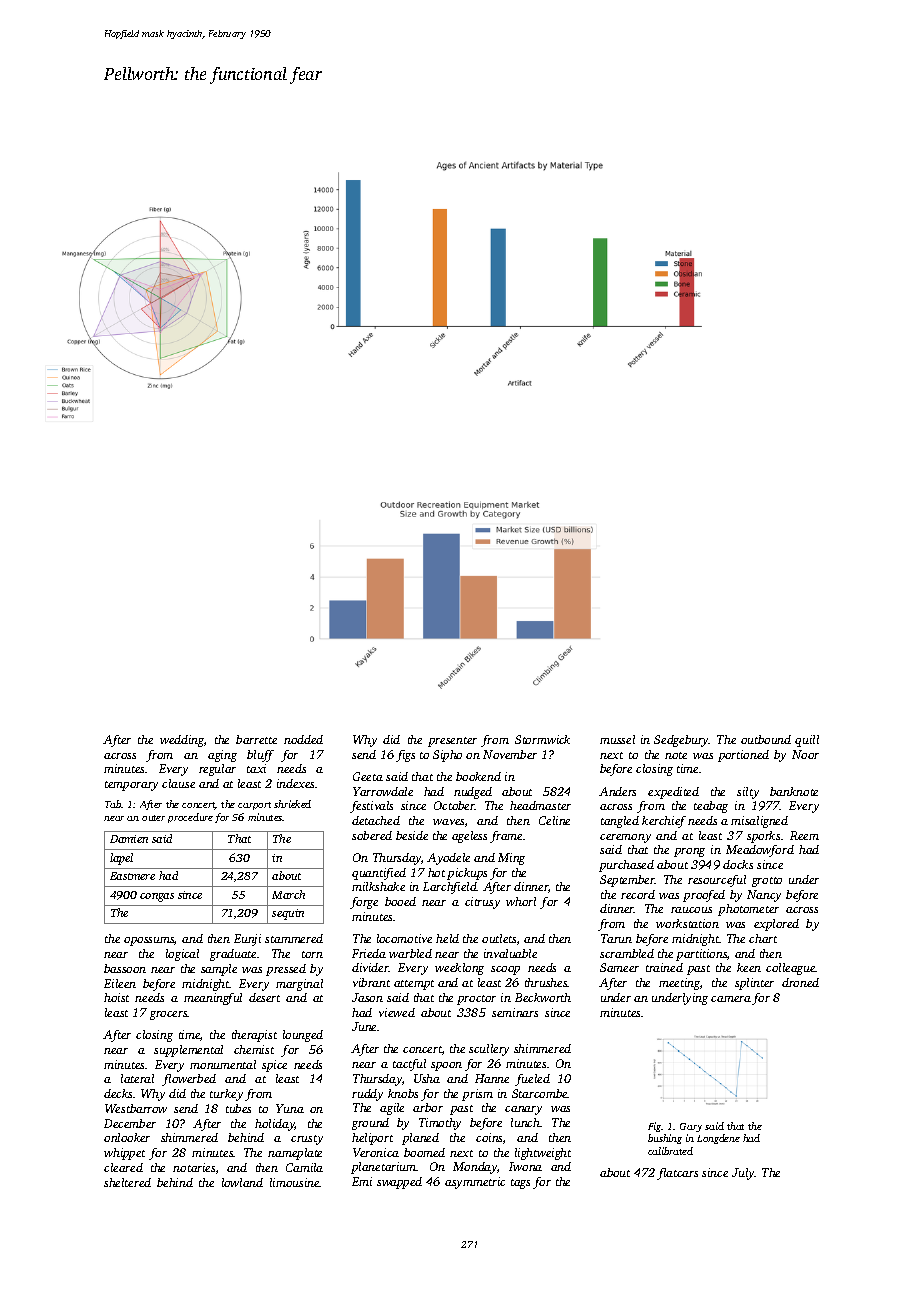 The width and height of the image is (924, 1308). Describe the element at coordinates (379, 874) in the image. I see `quantified` at that location.
